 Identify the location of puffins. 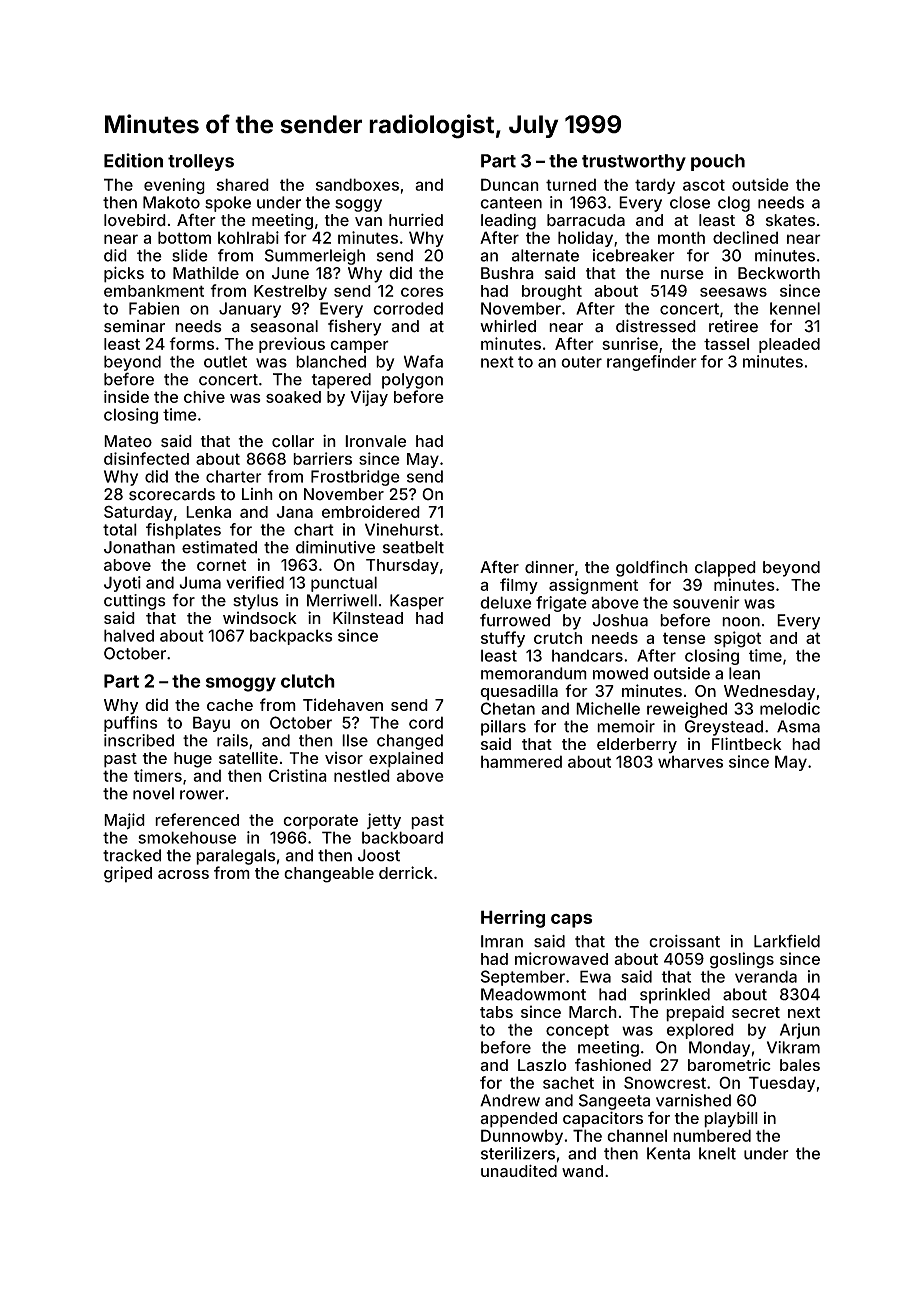
(130, 724).
